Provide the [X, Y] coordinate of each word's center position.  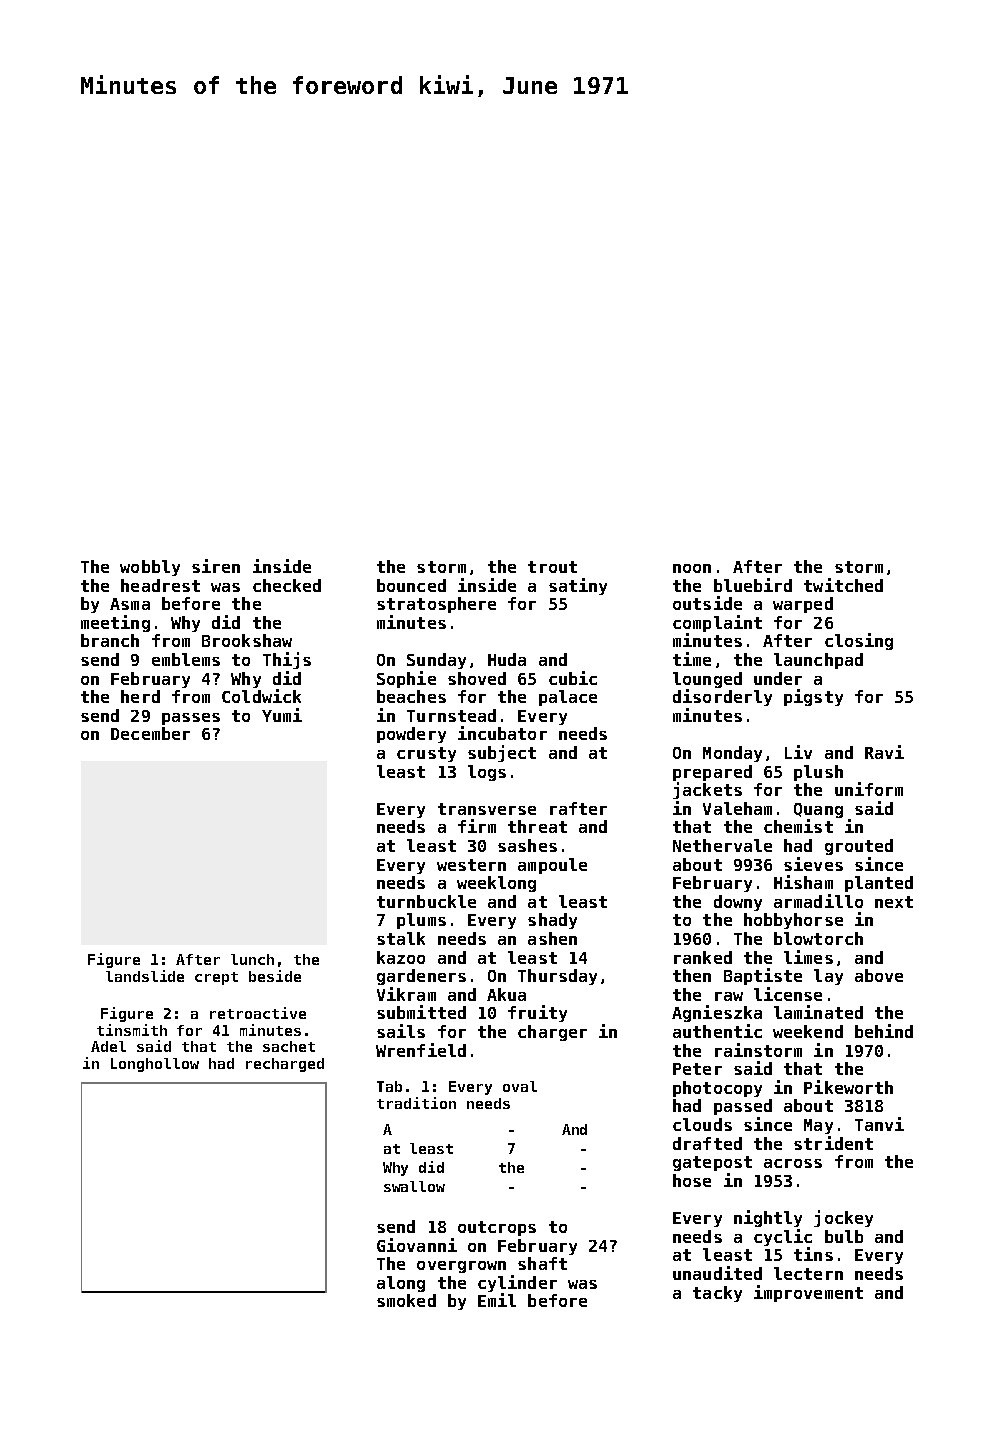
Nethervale [722, 845]
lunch [252, 959]
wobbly [150, 568]
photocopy [717, 1089]
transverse [487, 809]
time [692, 659]
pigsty [813, 697]
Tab [389, 1086]
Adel [108, 1046]
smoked [406, 1300]
